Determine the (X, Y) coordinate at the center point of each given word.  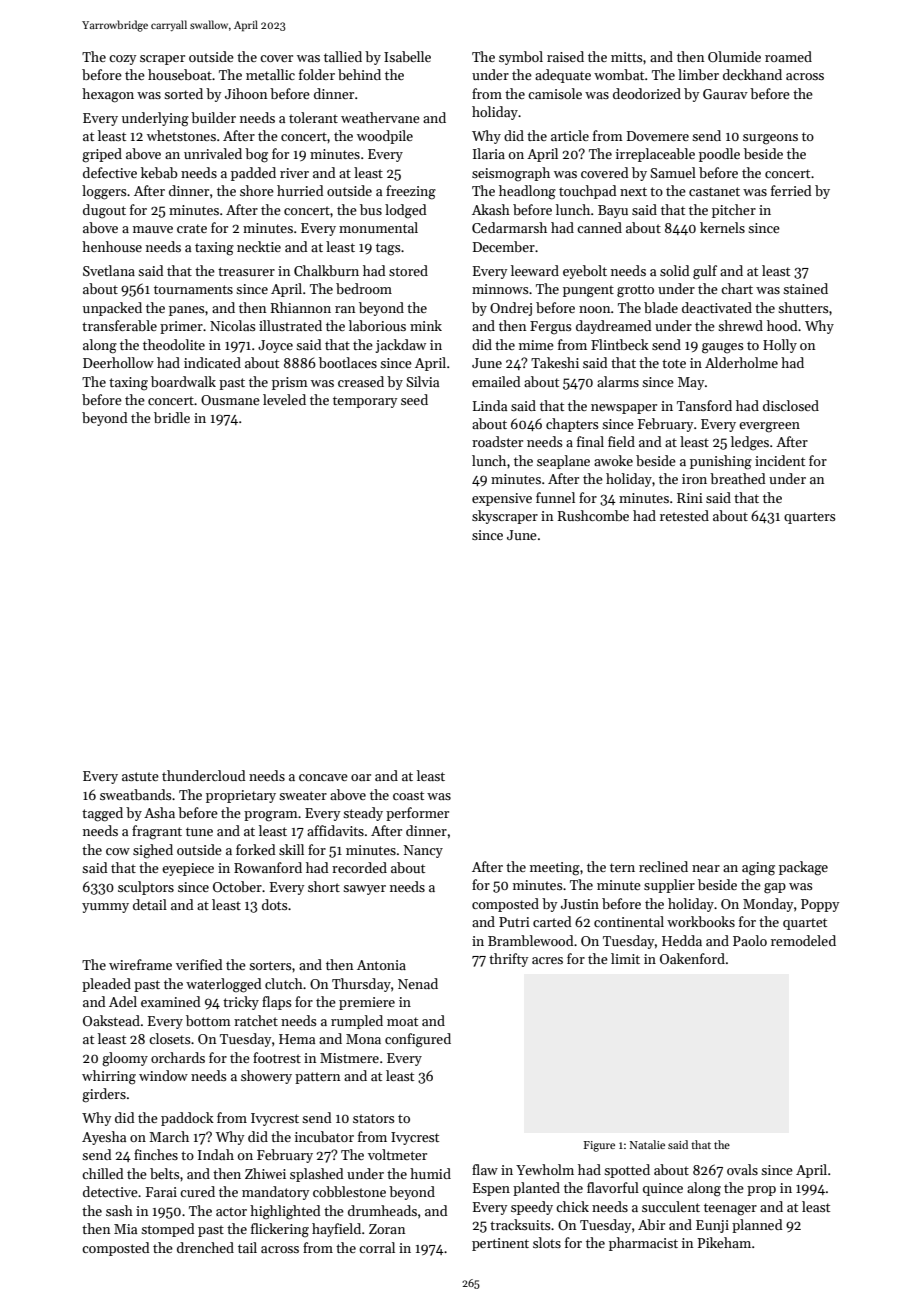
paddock (187, 1119)
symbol (521, 58)
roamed (788, 56)
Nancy (423, 851)
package (803, 868)
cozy (122, 60)
